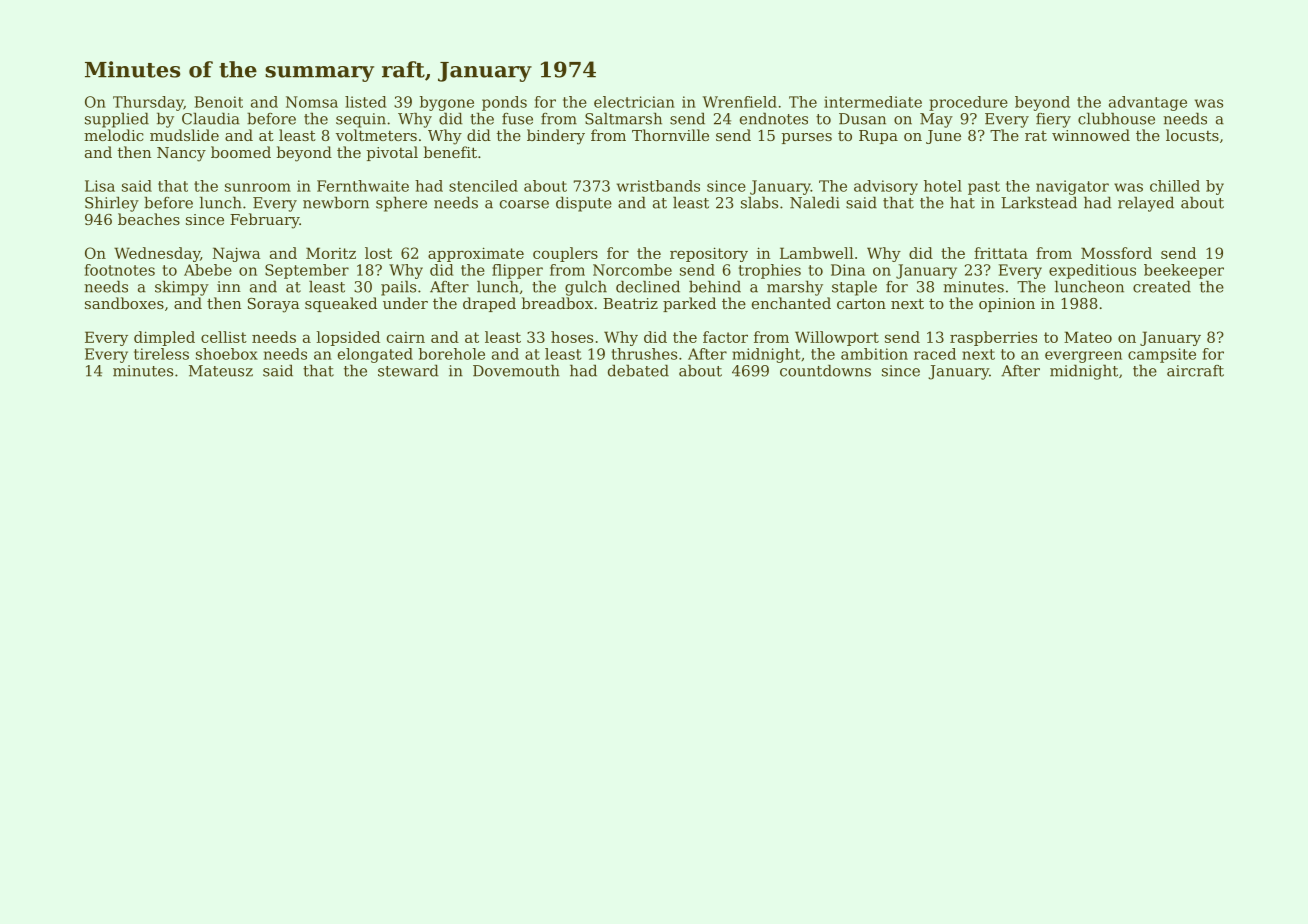 This document has width=1308, height=924. Describe the element at coordinates (806, 138) in the document. I see `purses` at that location.
